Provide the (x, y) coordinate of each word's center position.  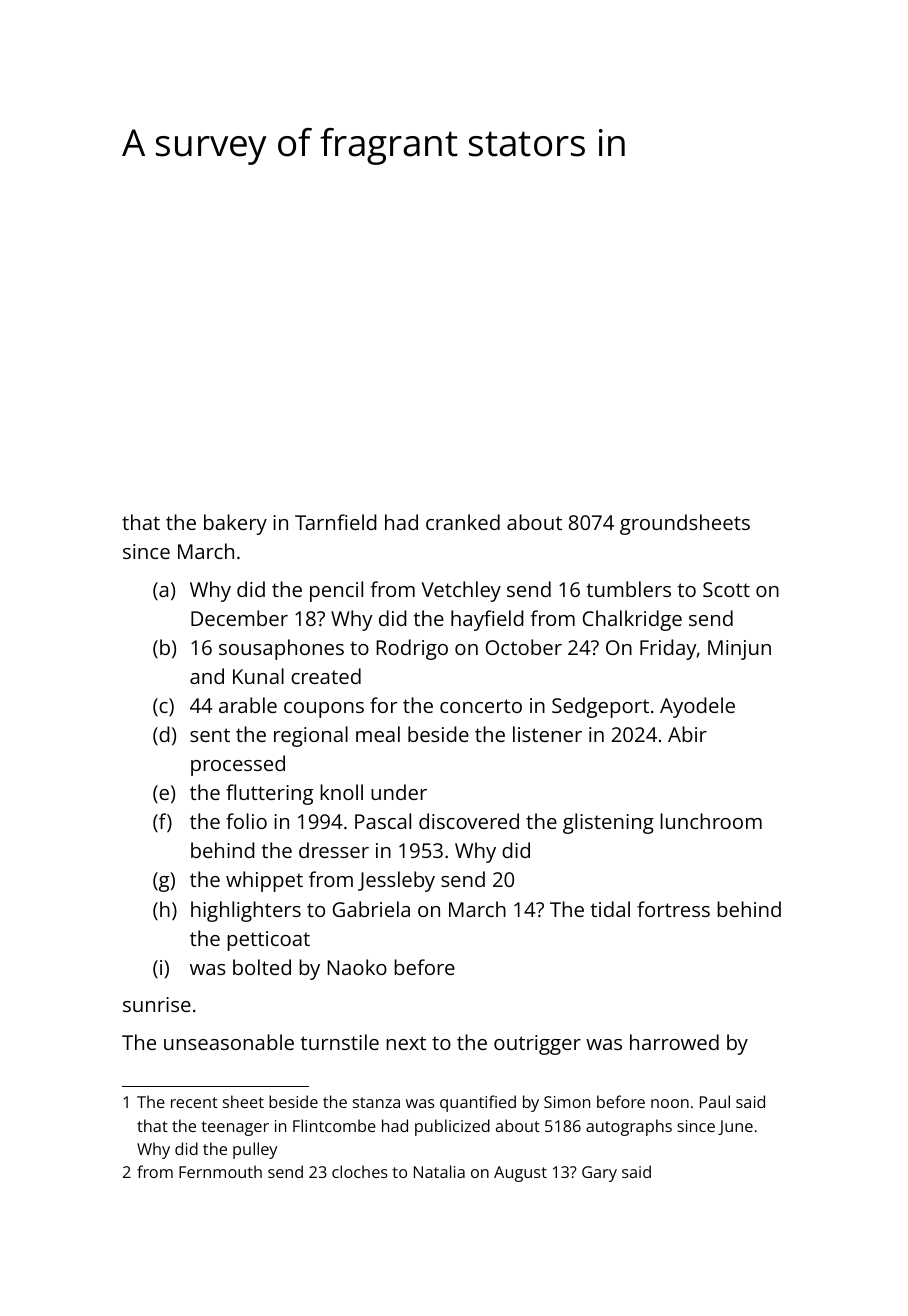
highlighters (246, 911)
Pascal (383, 821)
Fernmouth (220, 1171)
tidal (610, 909)
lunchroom (711, 821)
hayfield (487, 620)
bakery (235, 524)
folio (246, 821)
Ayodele (697, 707)
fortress (673, 909)
